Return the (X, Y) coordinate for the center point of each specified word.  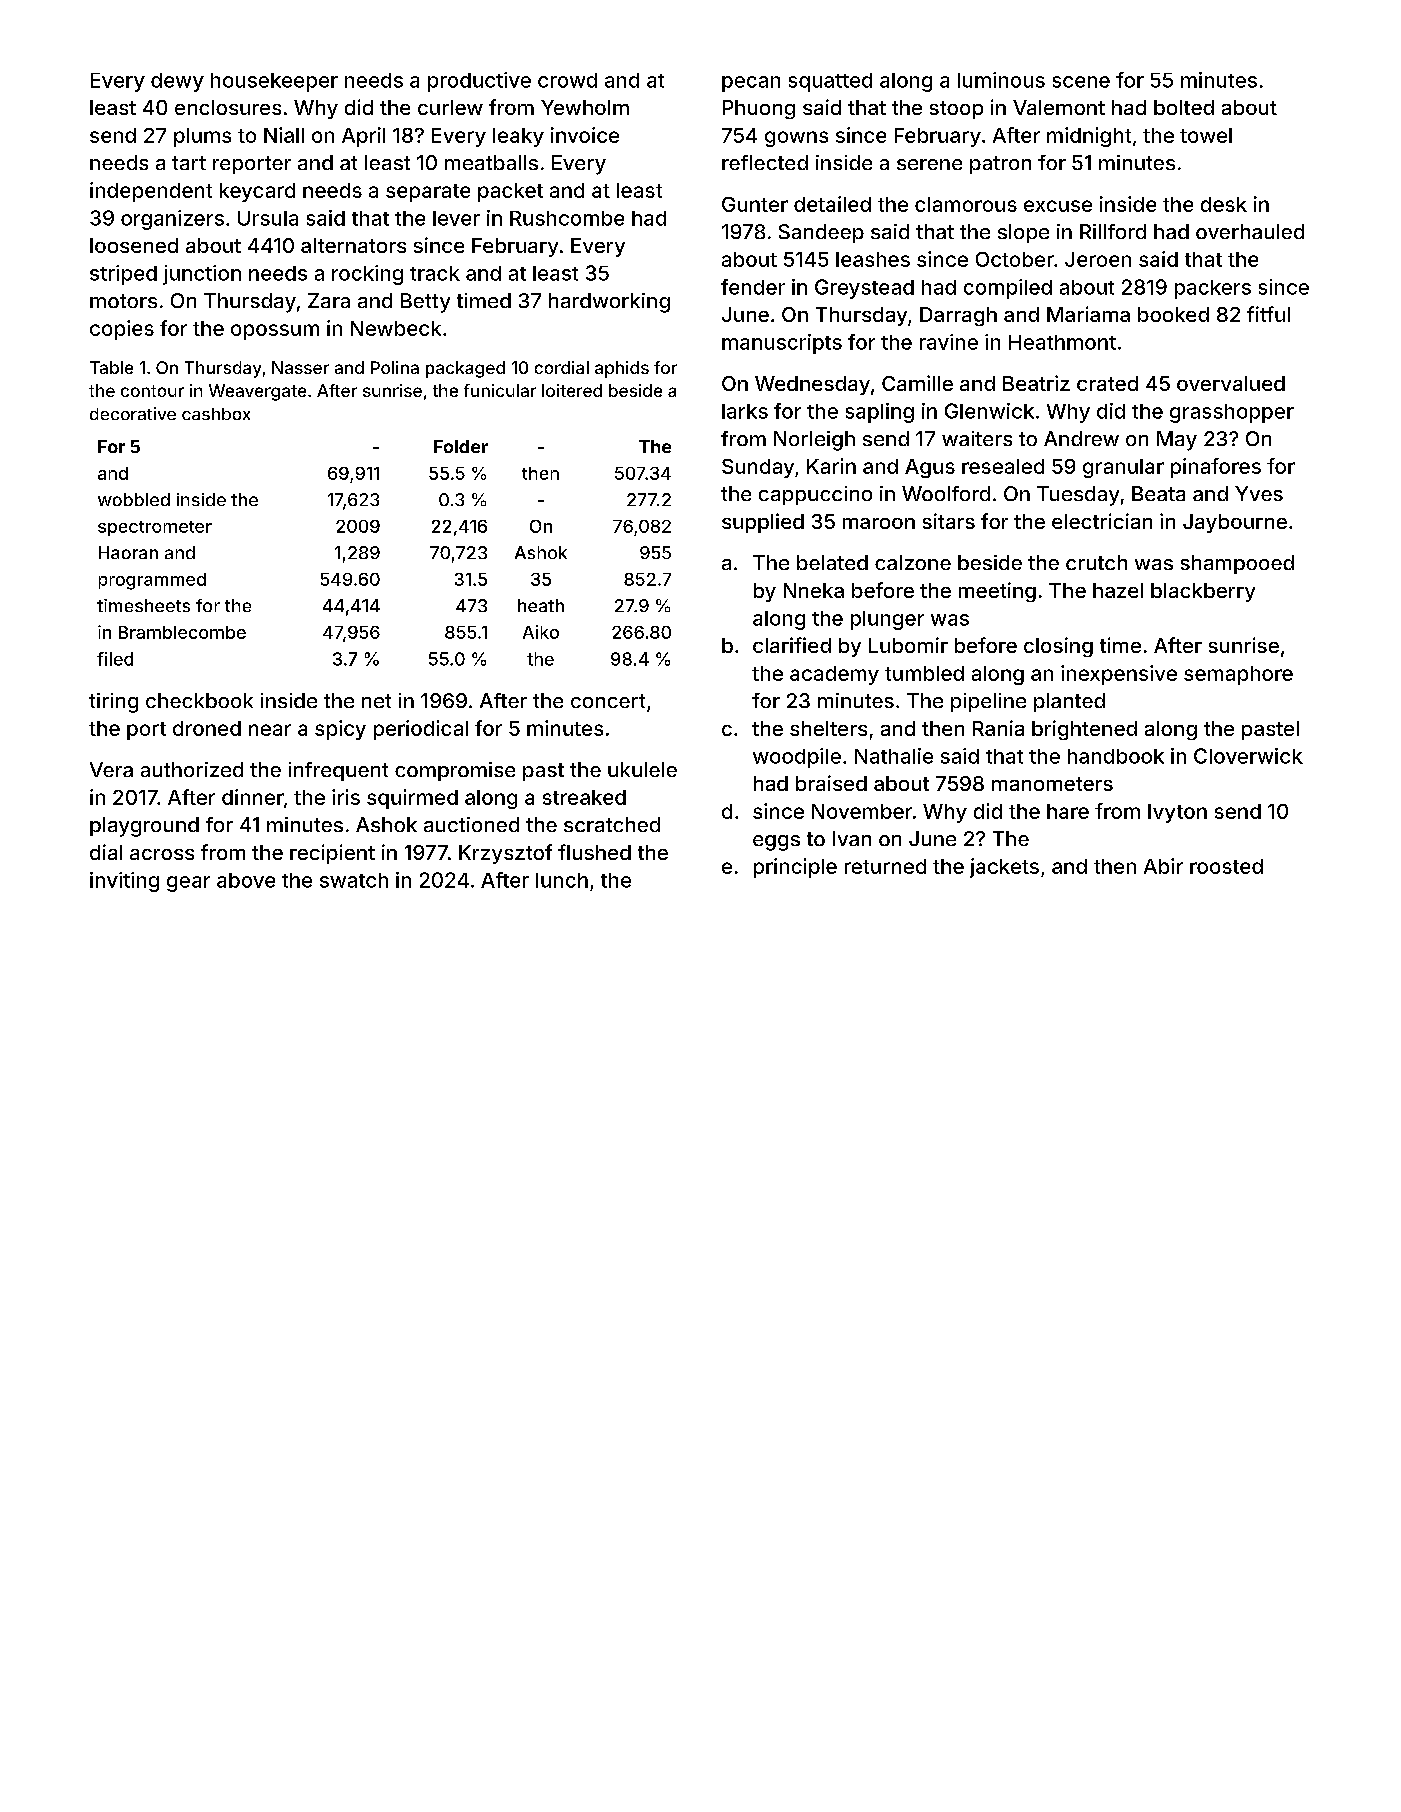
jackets (1004, 868)
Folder (461, 446)
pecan (751, 84)
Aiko (541, 632)
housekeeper (274, 82)
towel (1206, 135)
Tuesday (1078, 496)
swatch (354, 880)
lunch (562, 880)
